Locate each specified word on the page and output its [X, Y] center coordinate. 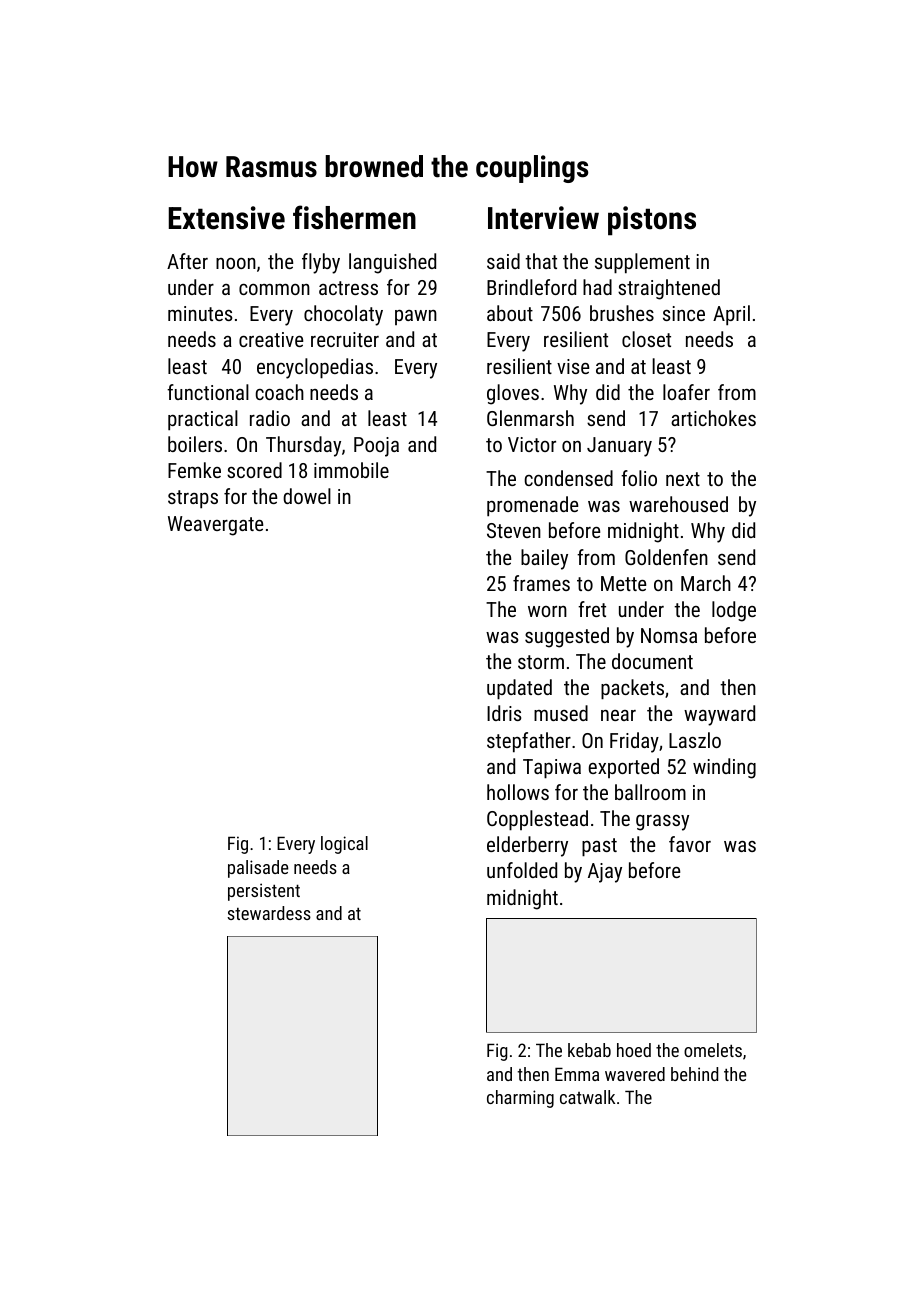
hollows [518, 792]
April [731, 315]
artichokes [713, 418]
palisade [258, 869]
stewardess [269, 913]
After [187, 261]
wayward [719, 715]
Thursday [303, 446]
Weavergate [215, 526]
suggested [567, 637]
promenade [532, 506]
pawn [416, 317]
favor [690, 844]
